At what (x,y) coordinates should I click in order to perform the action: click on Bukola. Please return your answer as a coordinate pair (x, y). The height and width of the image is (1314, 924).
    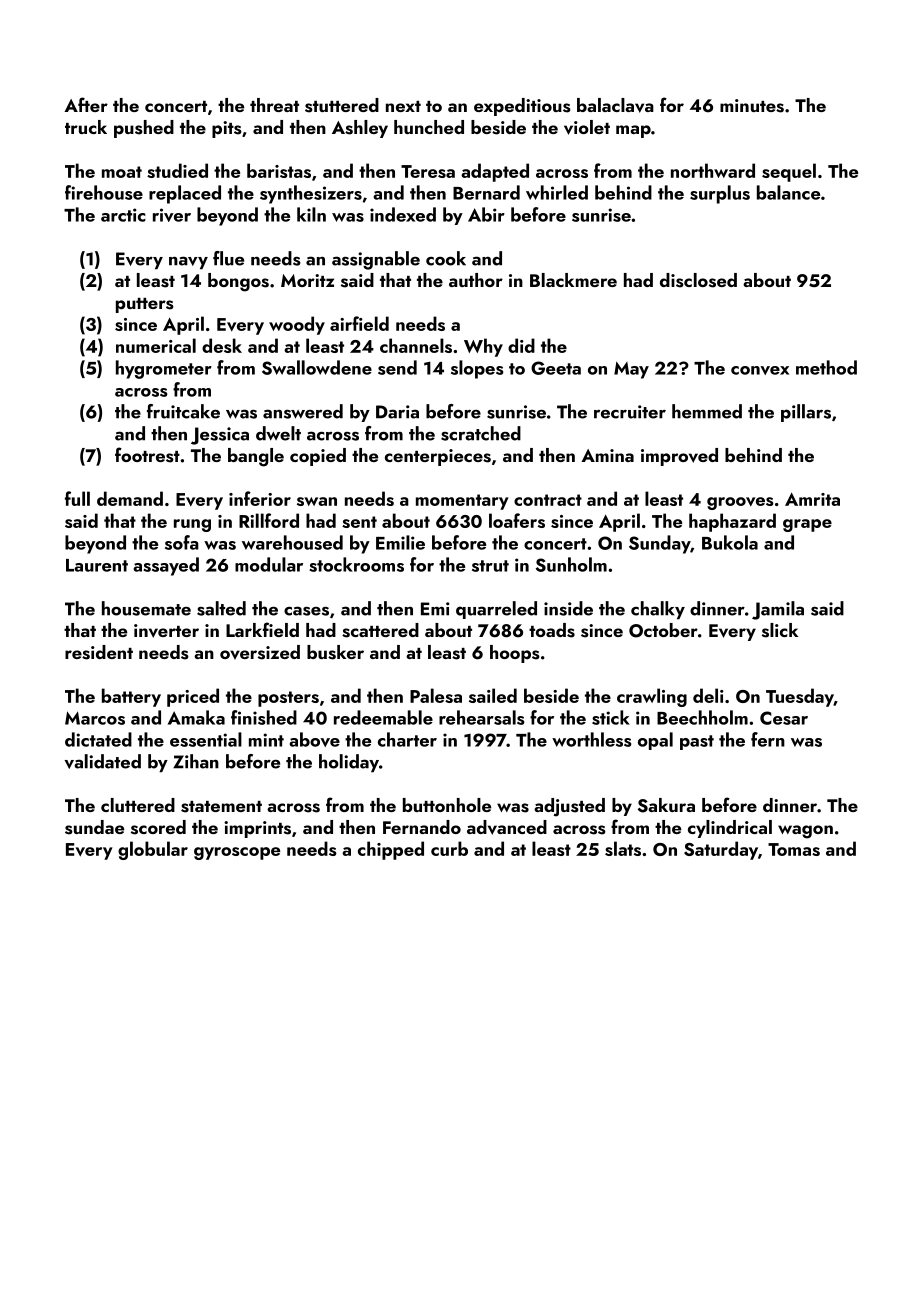
    Looking at the image, I should click on (730, 542).
